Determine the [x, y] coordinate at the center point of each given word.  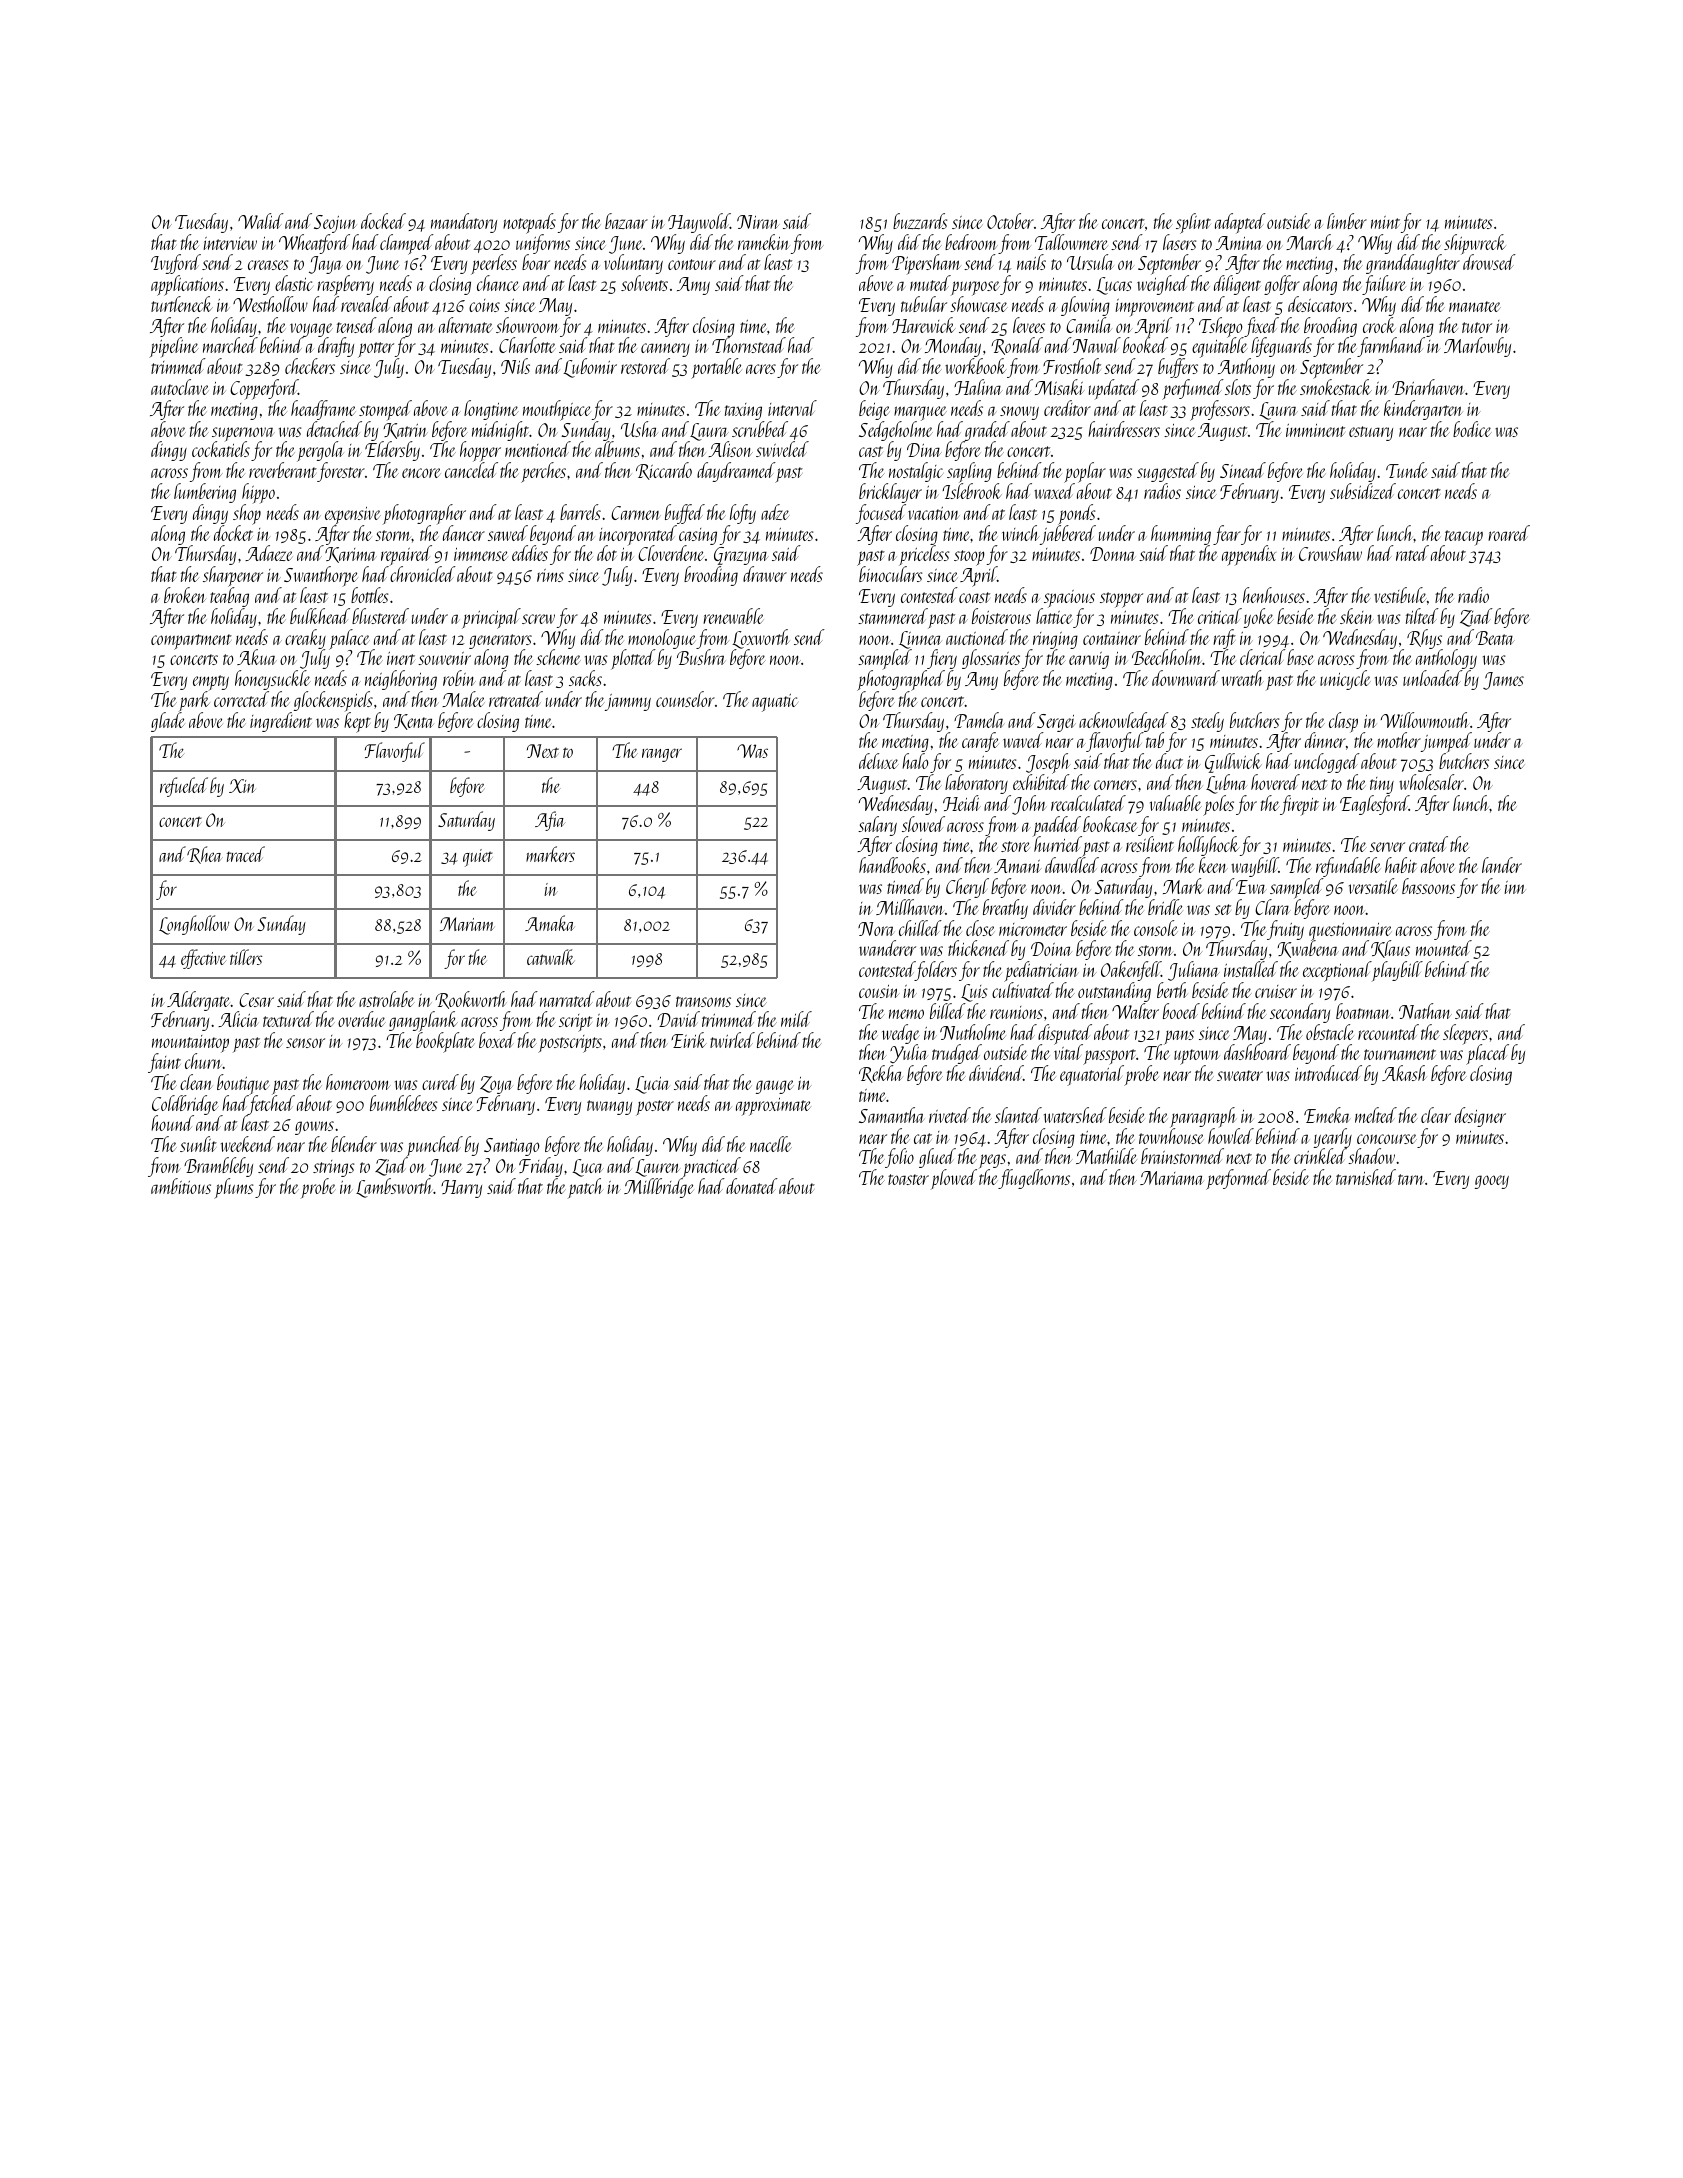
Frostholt [1072, 366]
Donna [1112, 554]
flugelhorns [1034, 1179]
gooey [1492, 1182]
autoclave [180, 387]
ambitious [181, 1186]
